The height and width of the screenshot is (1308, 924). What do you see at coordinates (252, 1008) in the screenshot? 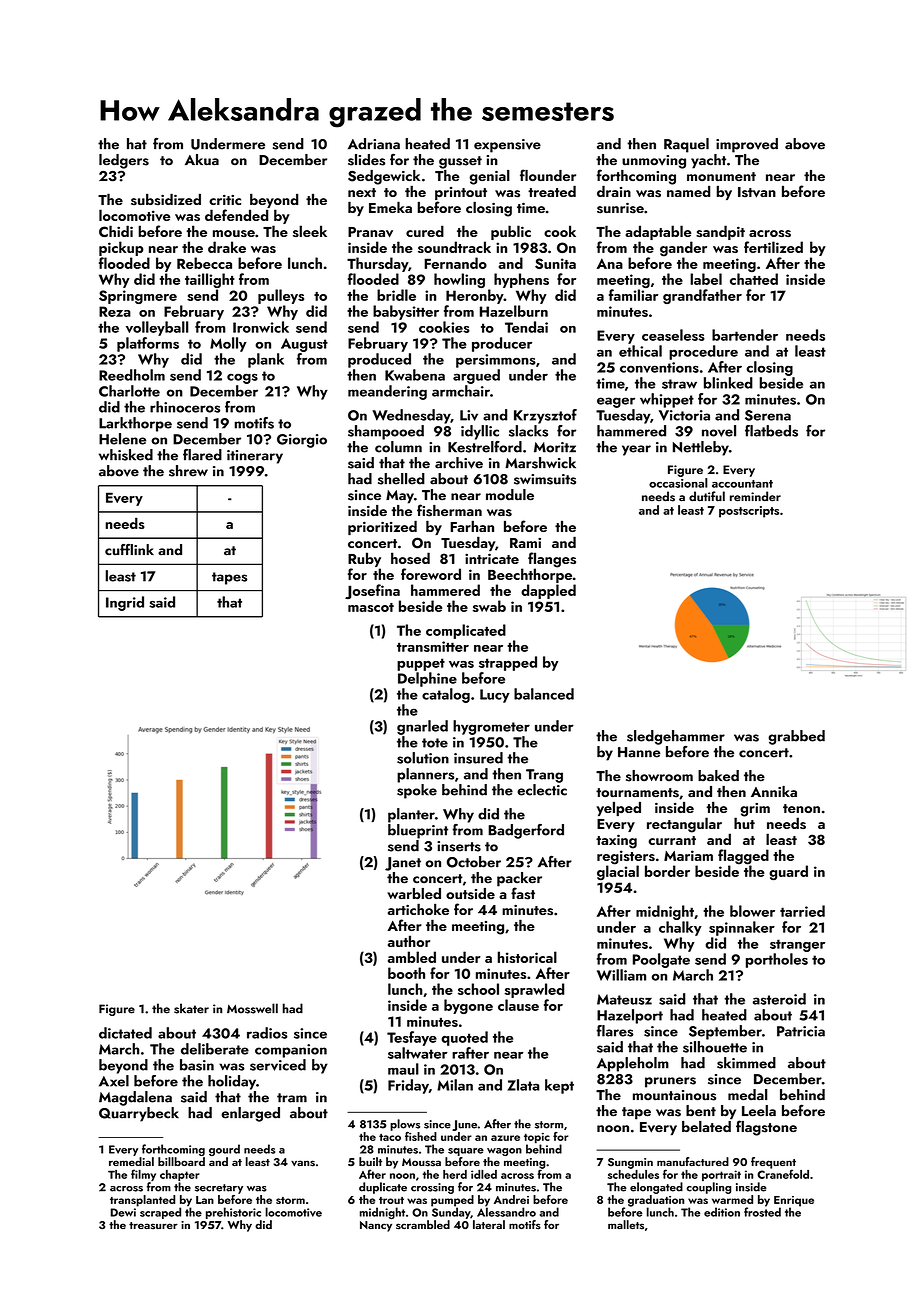
I see `Mosswell` at bounding box center [252, 1008].
